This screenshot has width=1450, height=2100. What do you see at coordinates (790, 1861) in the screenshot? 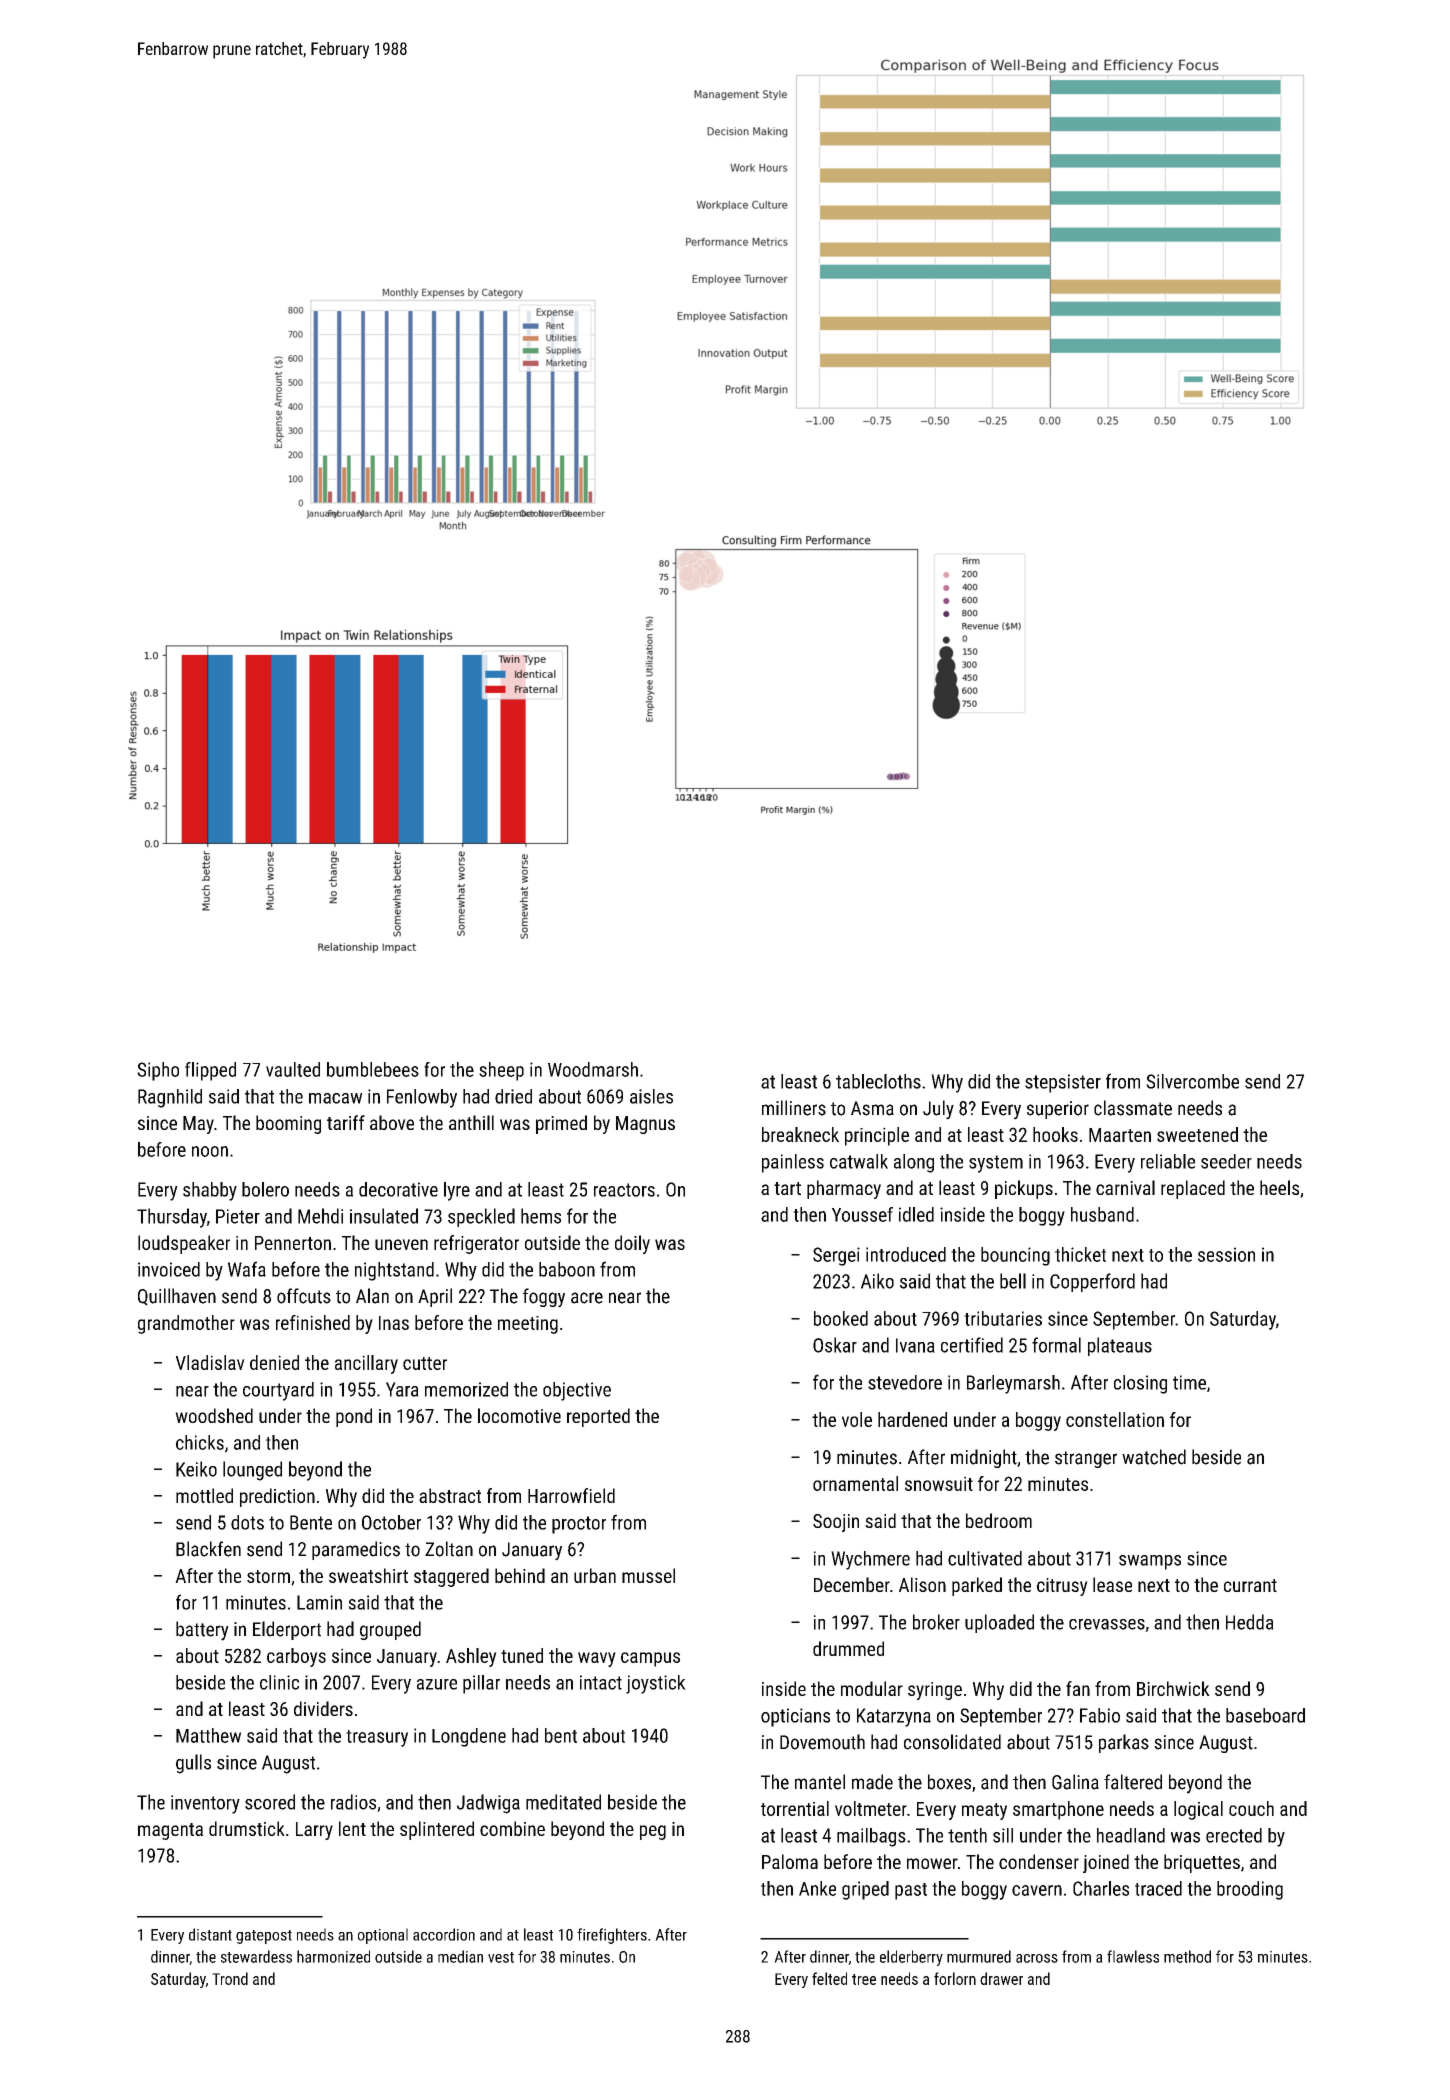
I see `Paloma` at bounding box center [790, 1861].
